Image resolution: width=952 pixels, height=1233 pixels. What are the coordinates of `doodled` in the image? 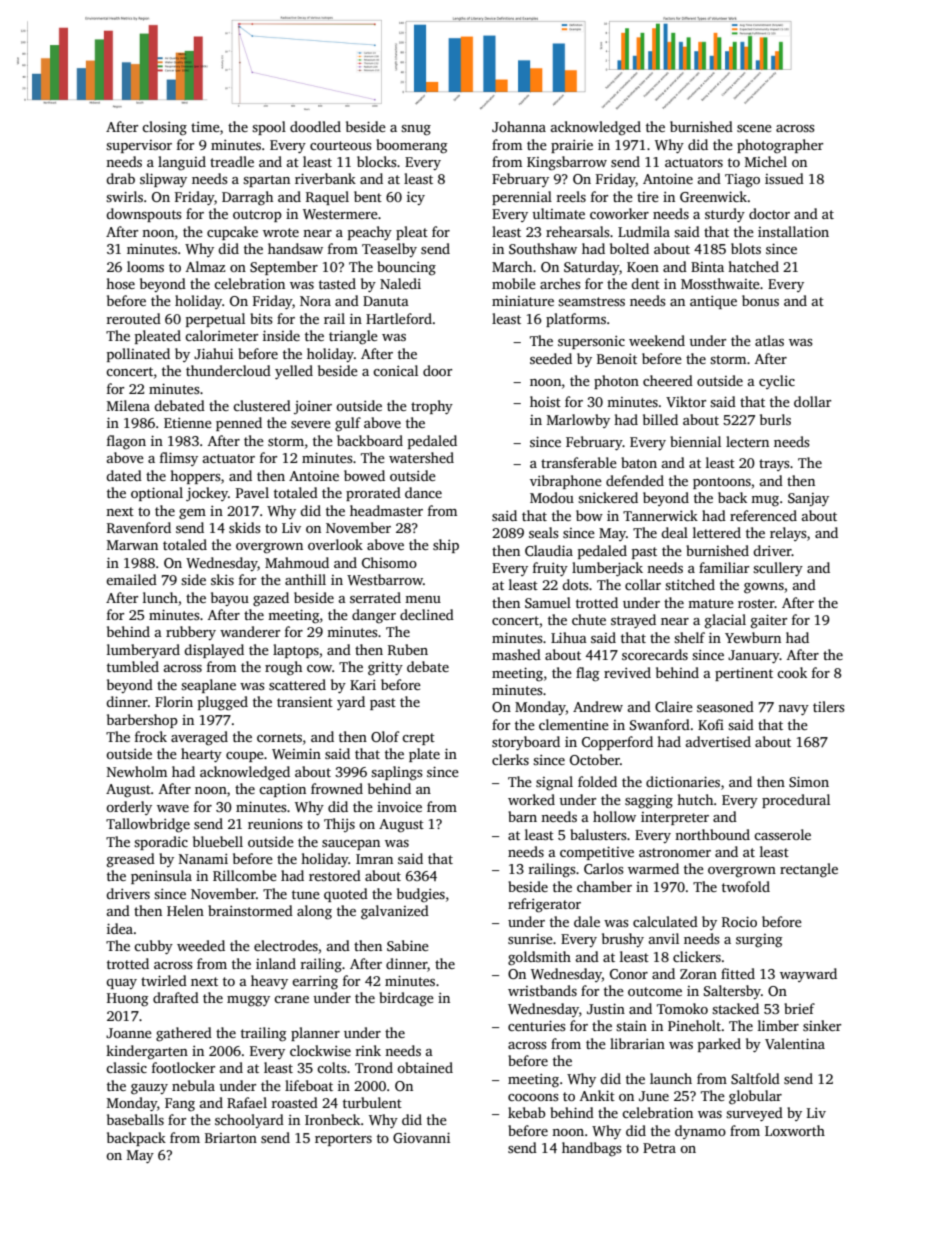 It's located at (315, 126).
